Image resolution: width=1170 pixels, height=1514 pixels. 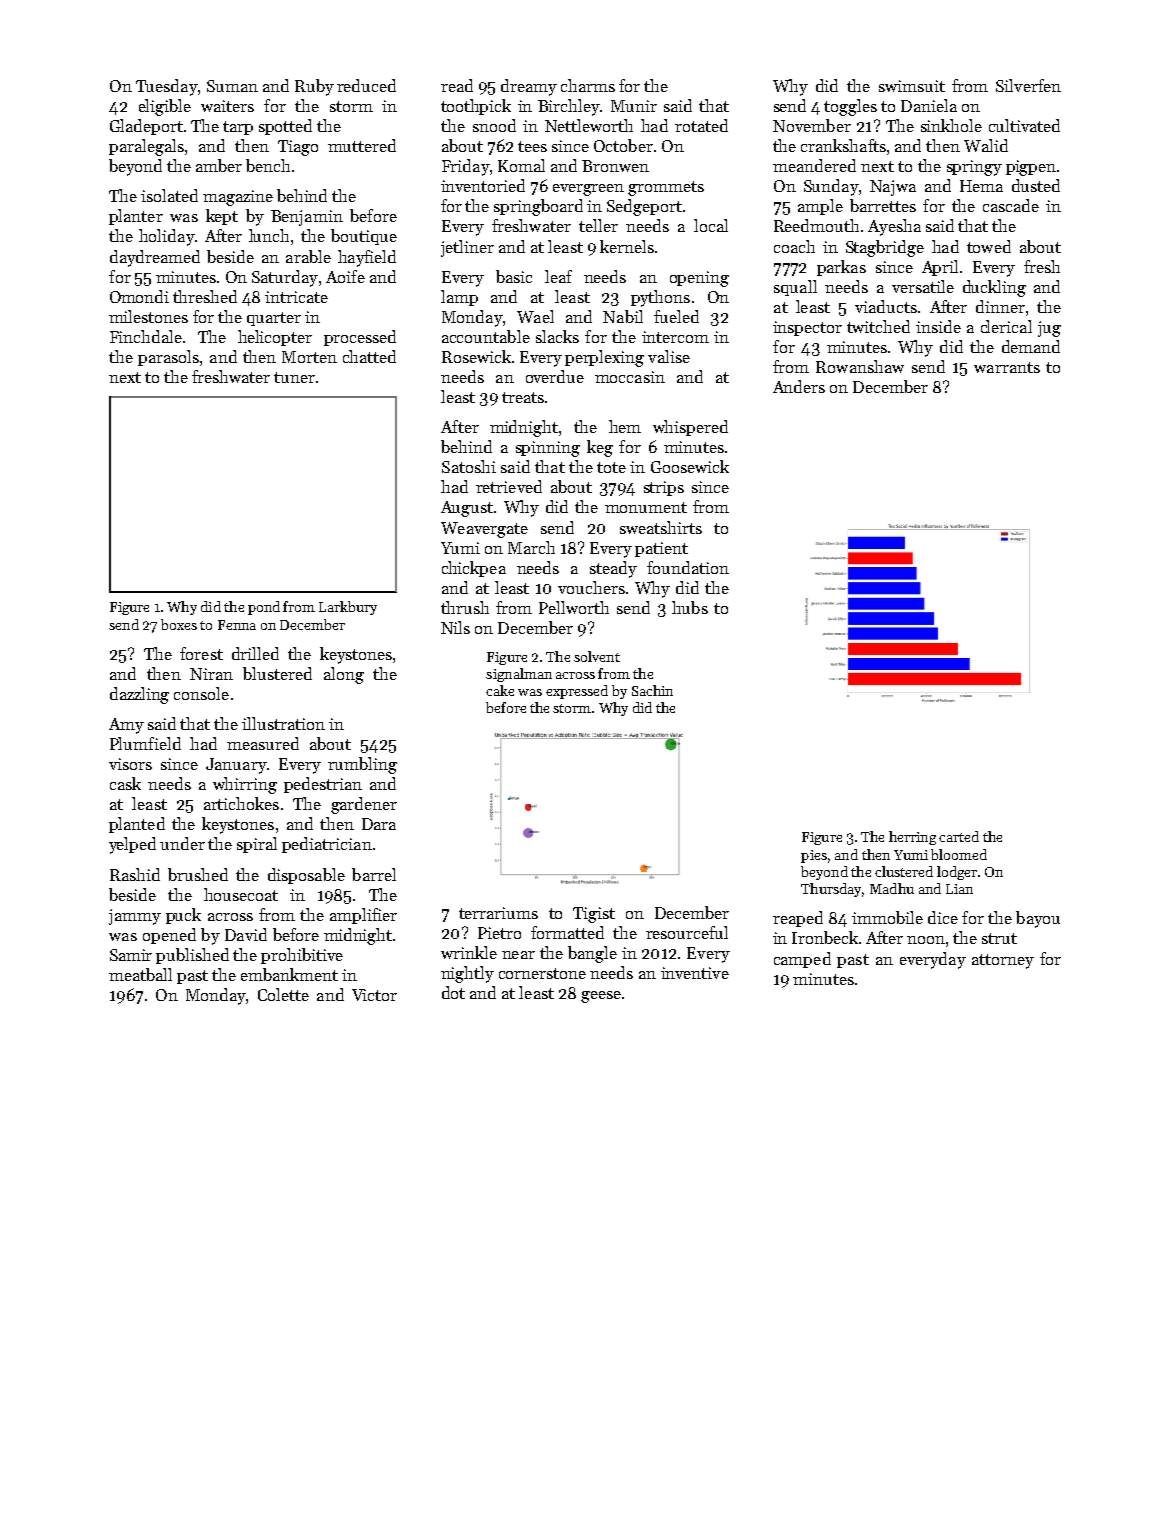 What do you see at coordinates (227, 106) in the screenshot?
I see `waiters` at bounding box center [227, 106].
